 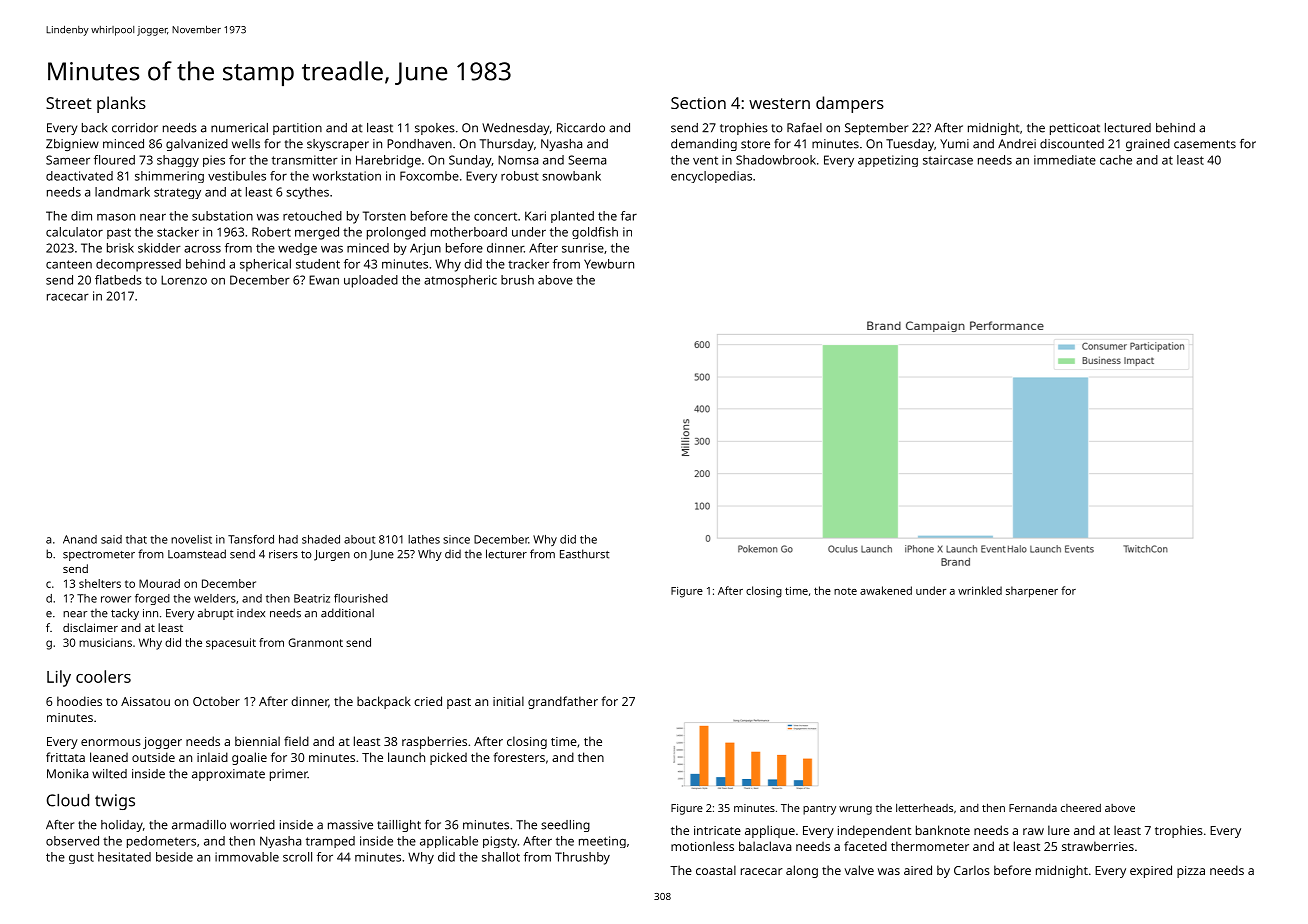 What do you see at coordinates (698, 103) in the page?
I see `Section` at bounding box center [698, 103].
